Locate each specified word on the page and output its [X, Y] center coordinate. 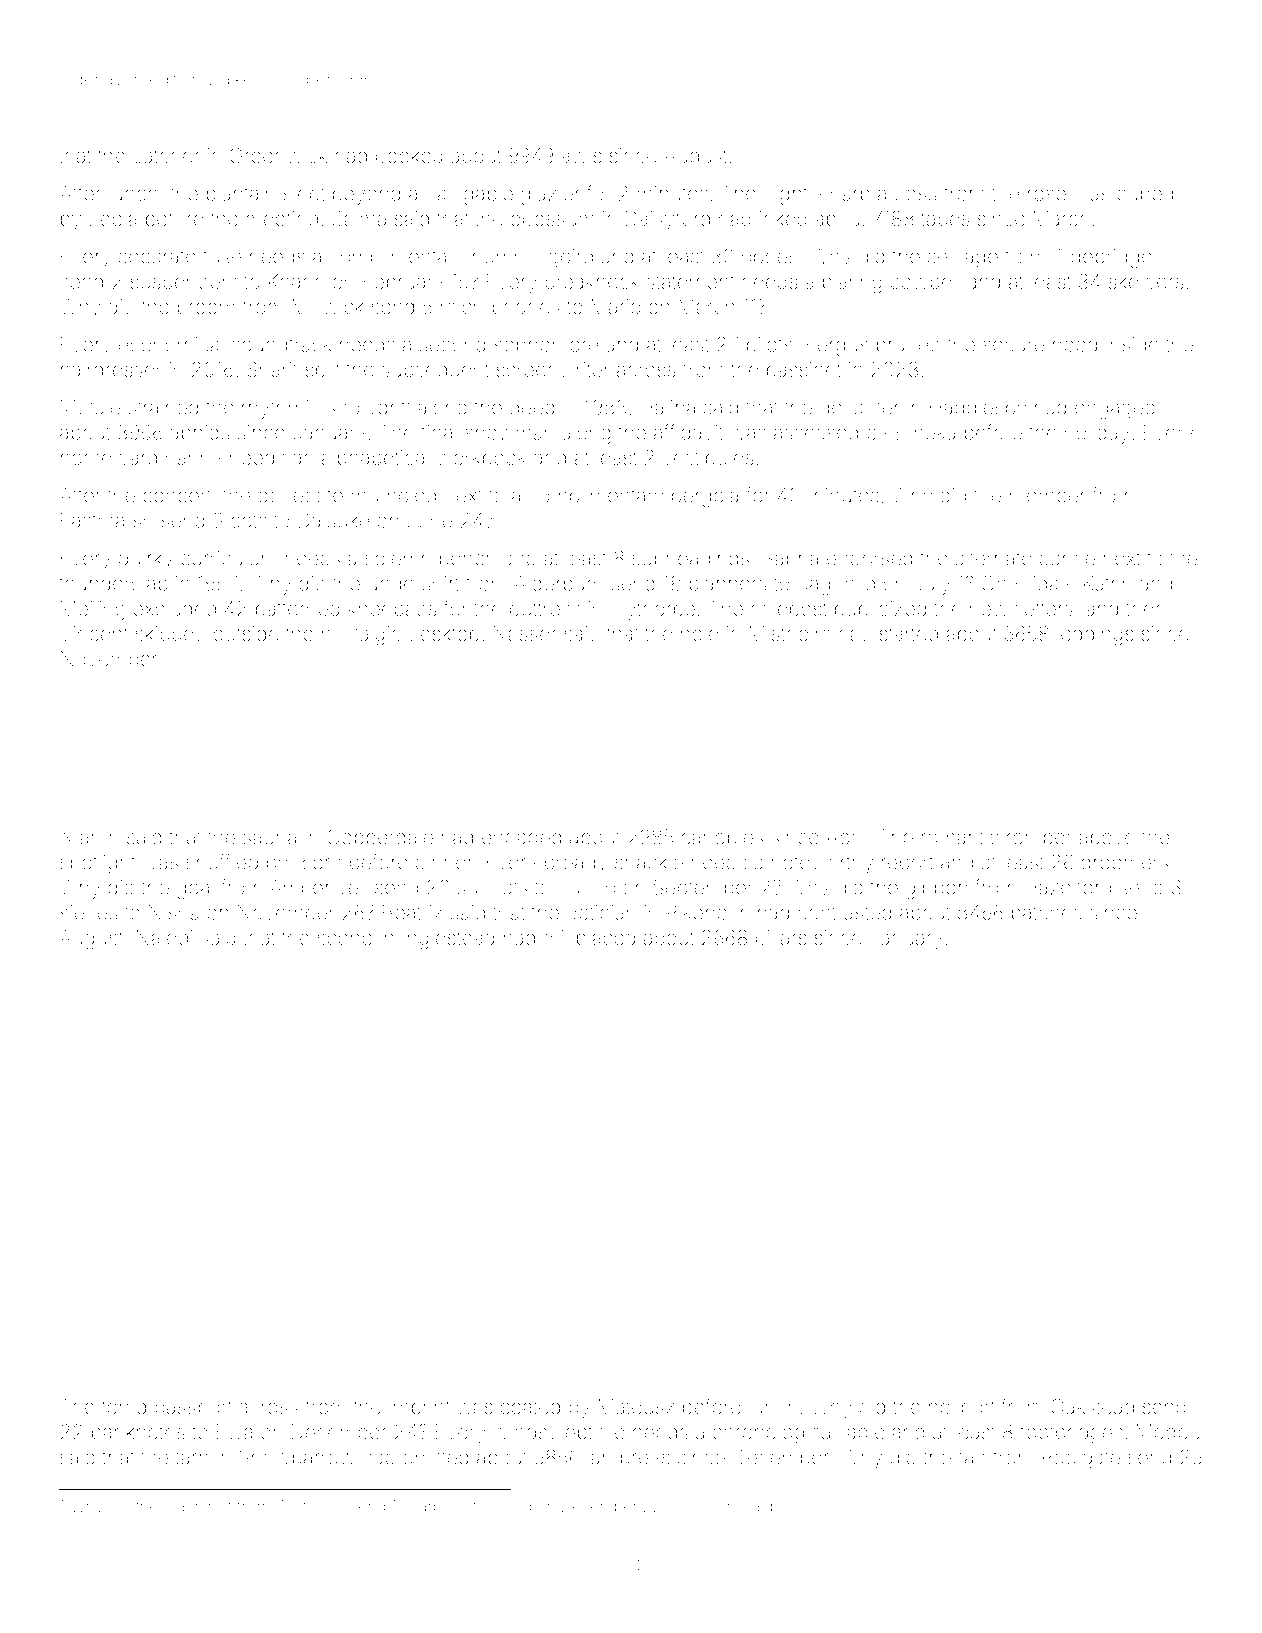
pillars [781, 939]
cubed [1145, 193]
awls [581, 155]
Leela [113, 218]
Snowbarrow [297, 1457]
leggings [1095, 636]
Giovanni [707, 1506]
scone [344, 939]
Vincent [94, 633]
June [429, 520]
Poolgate [1081, 1459]
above [1107, 837]
